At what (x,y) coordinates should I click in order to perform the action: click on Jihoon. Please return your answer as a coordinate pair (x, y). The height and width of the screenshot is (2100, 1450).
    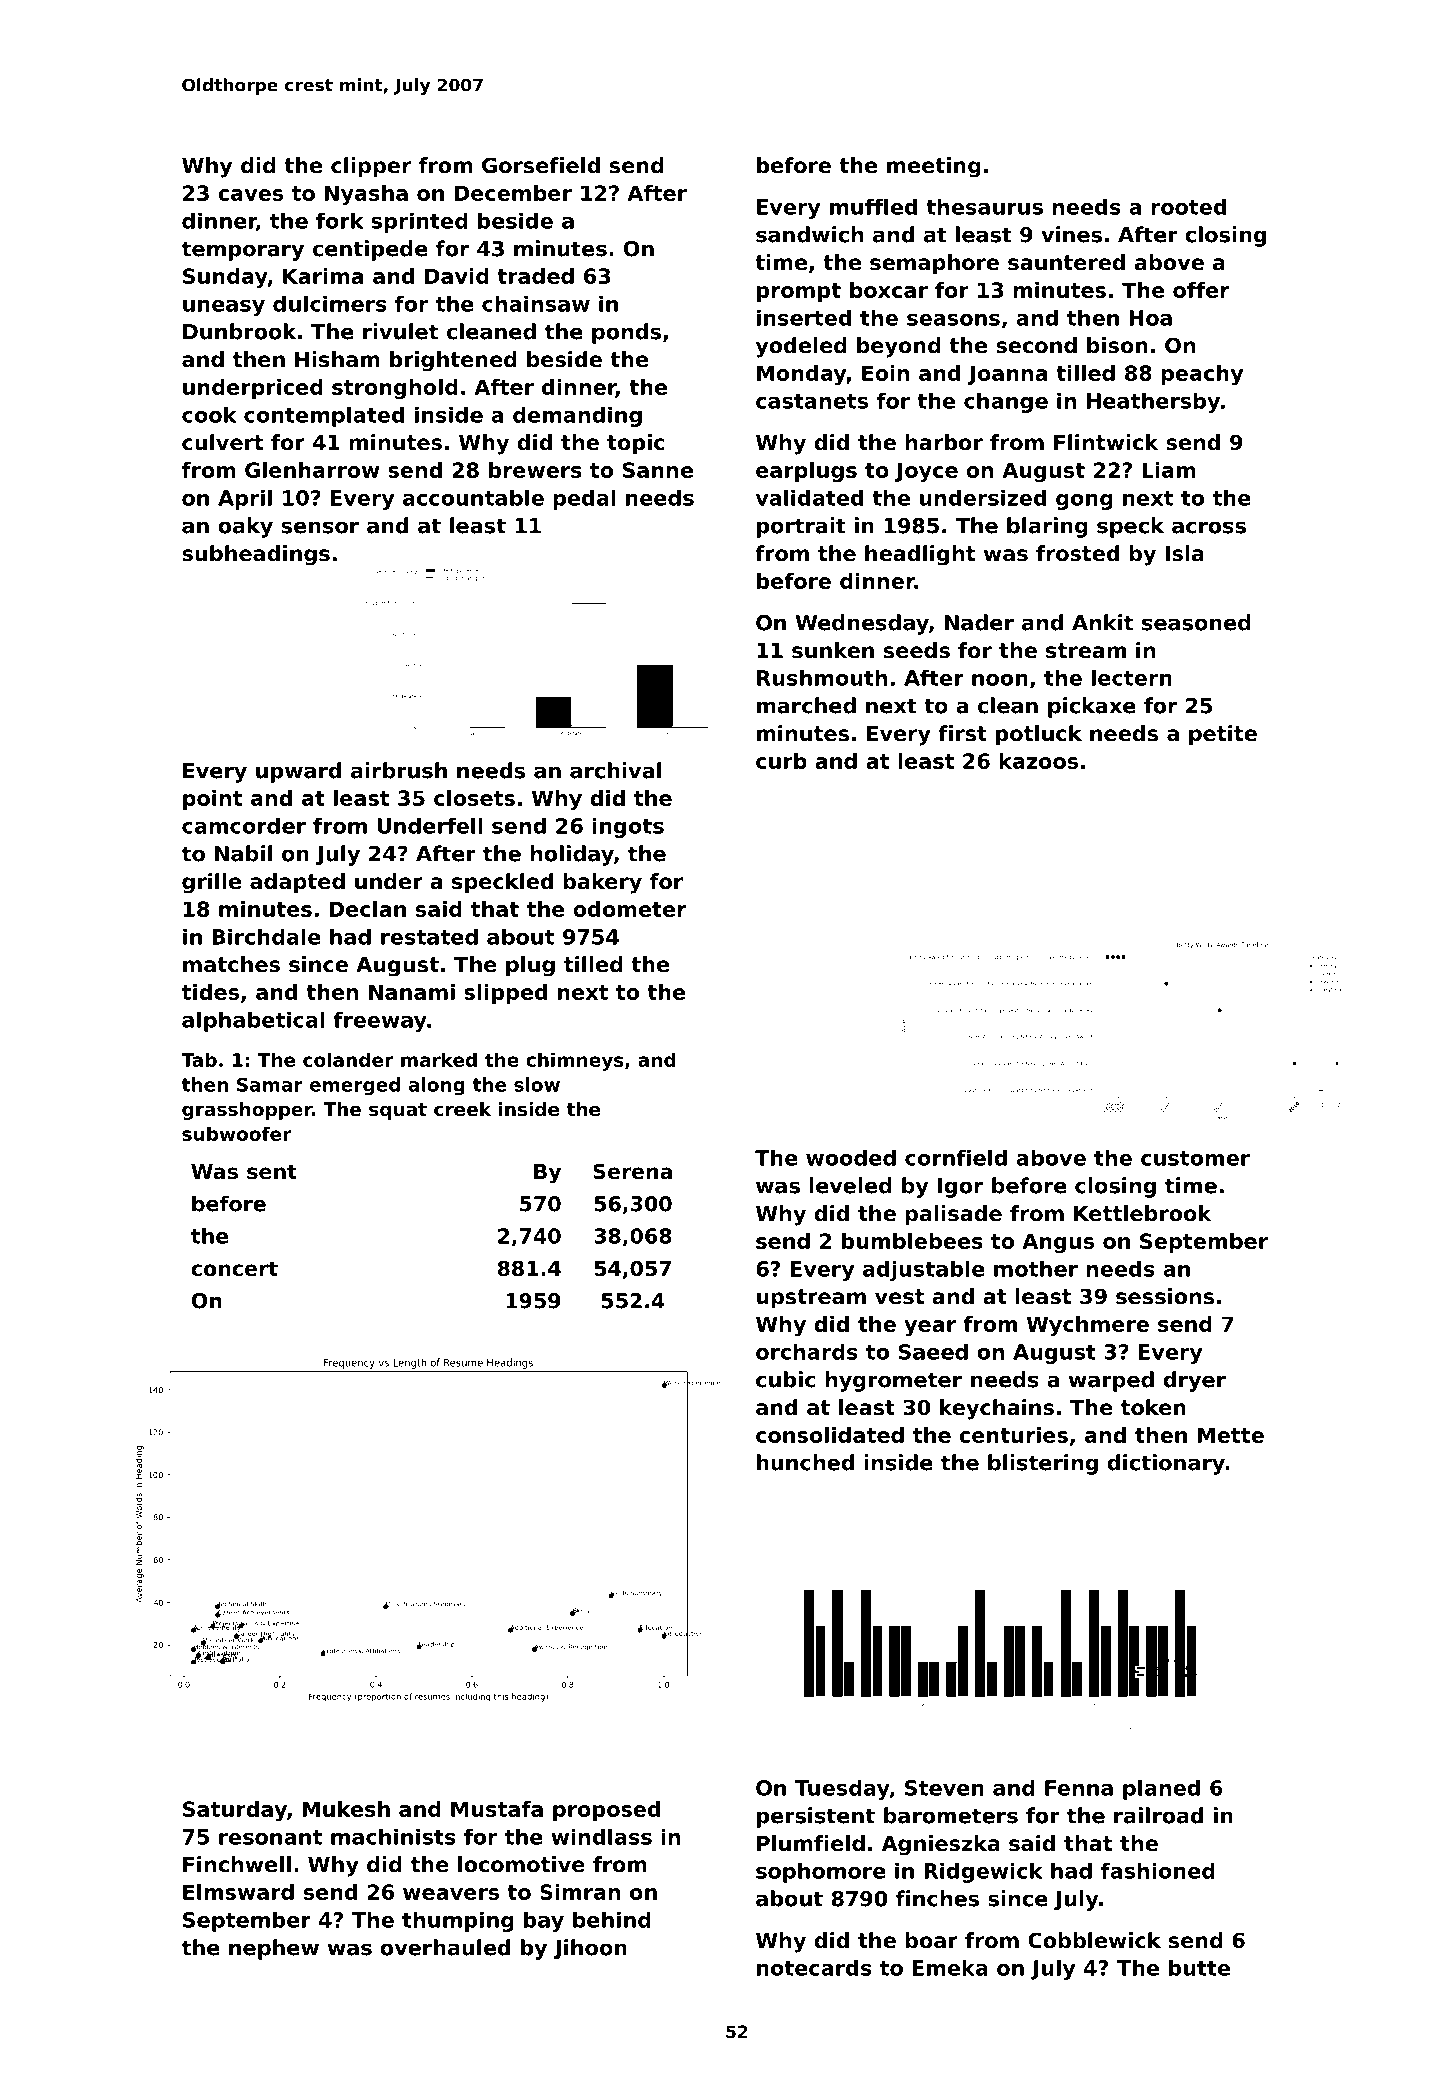
    Looking at the image, I should click on (590, 1949).
